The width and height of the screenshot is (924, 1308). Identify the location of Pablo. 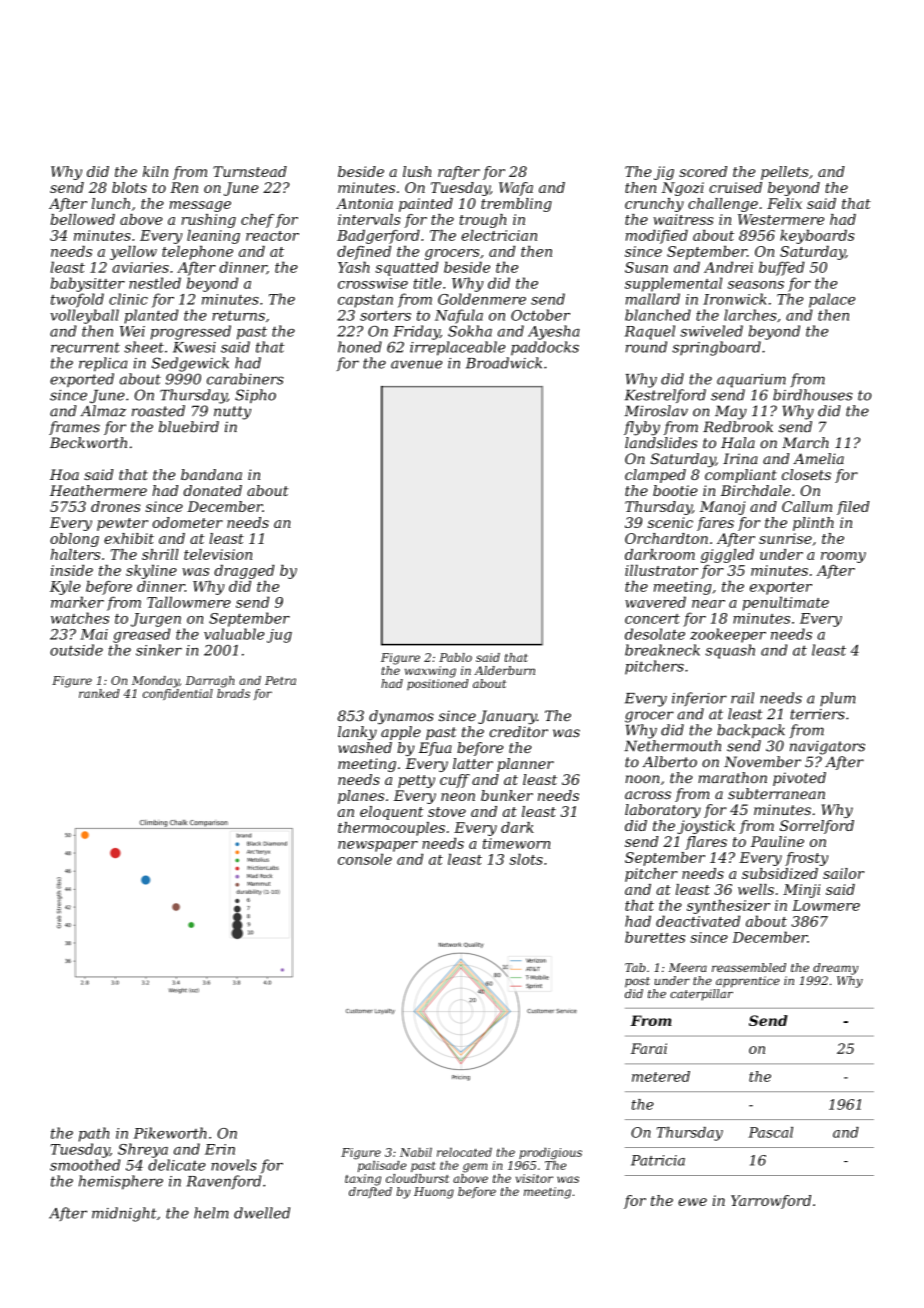
(455, 657).
